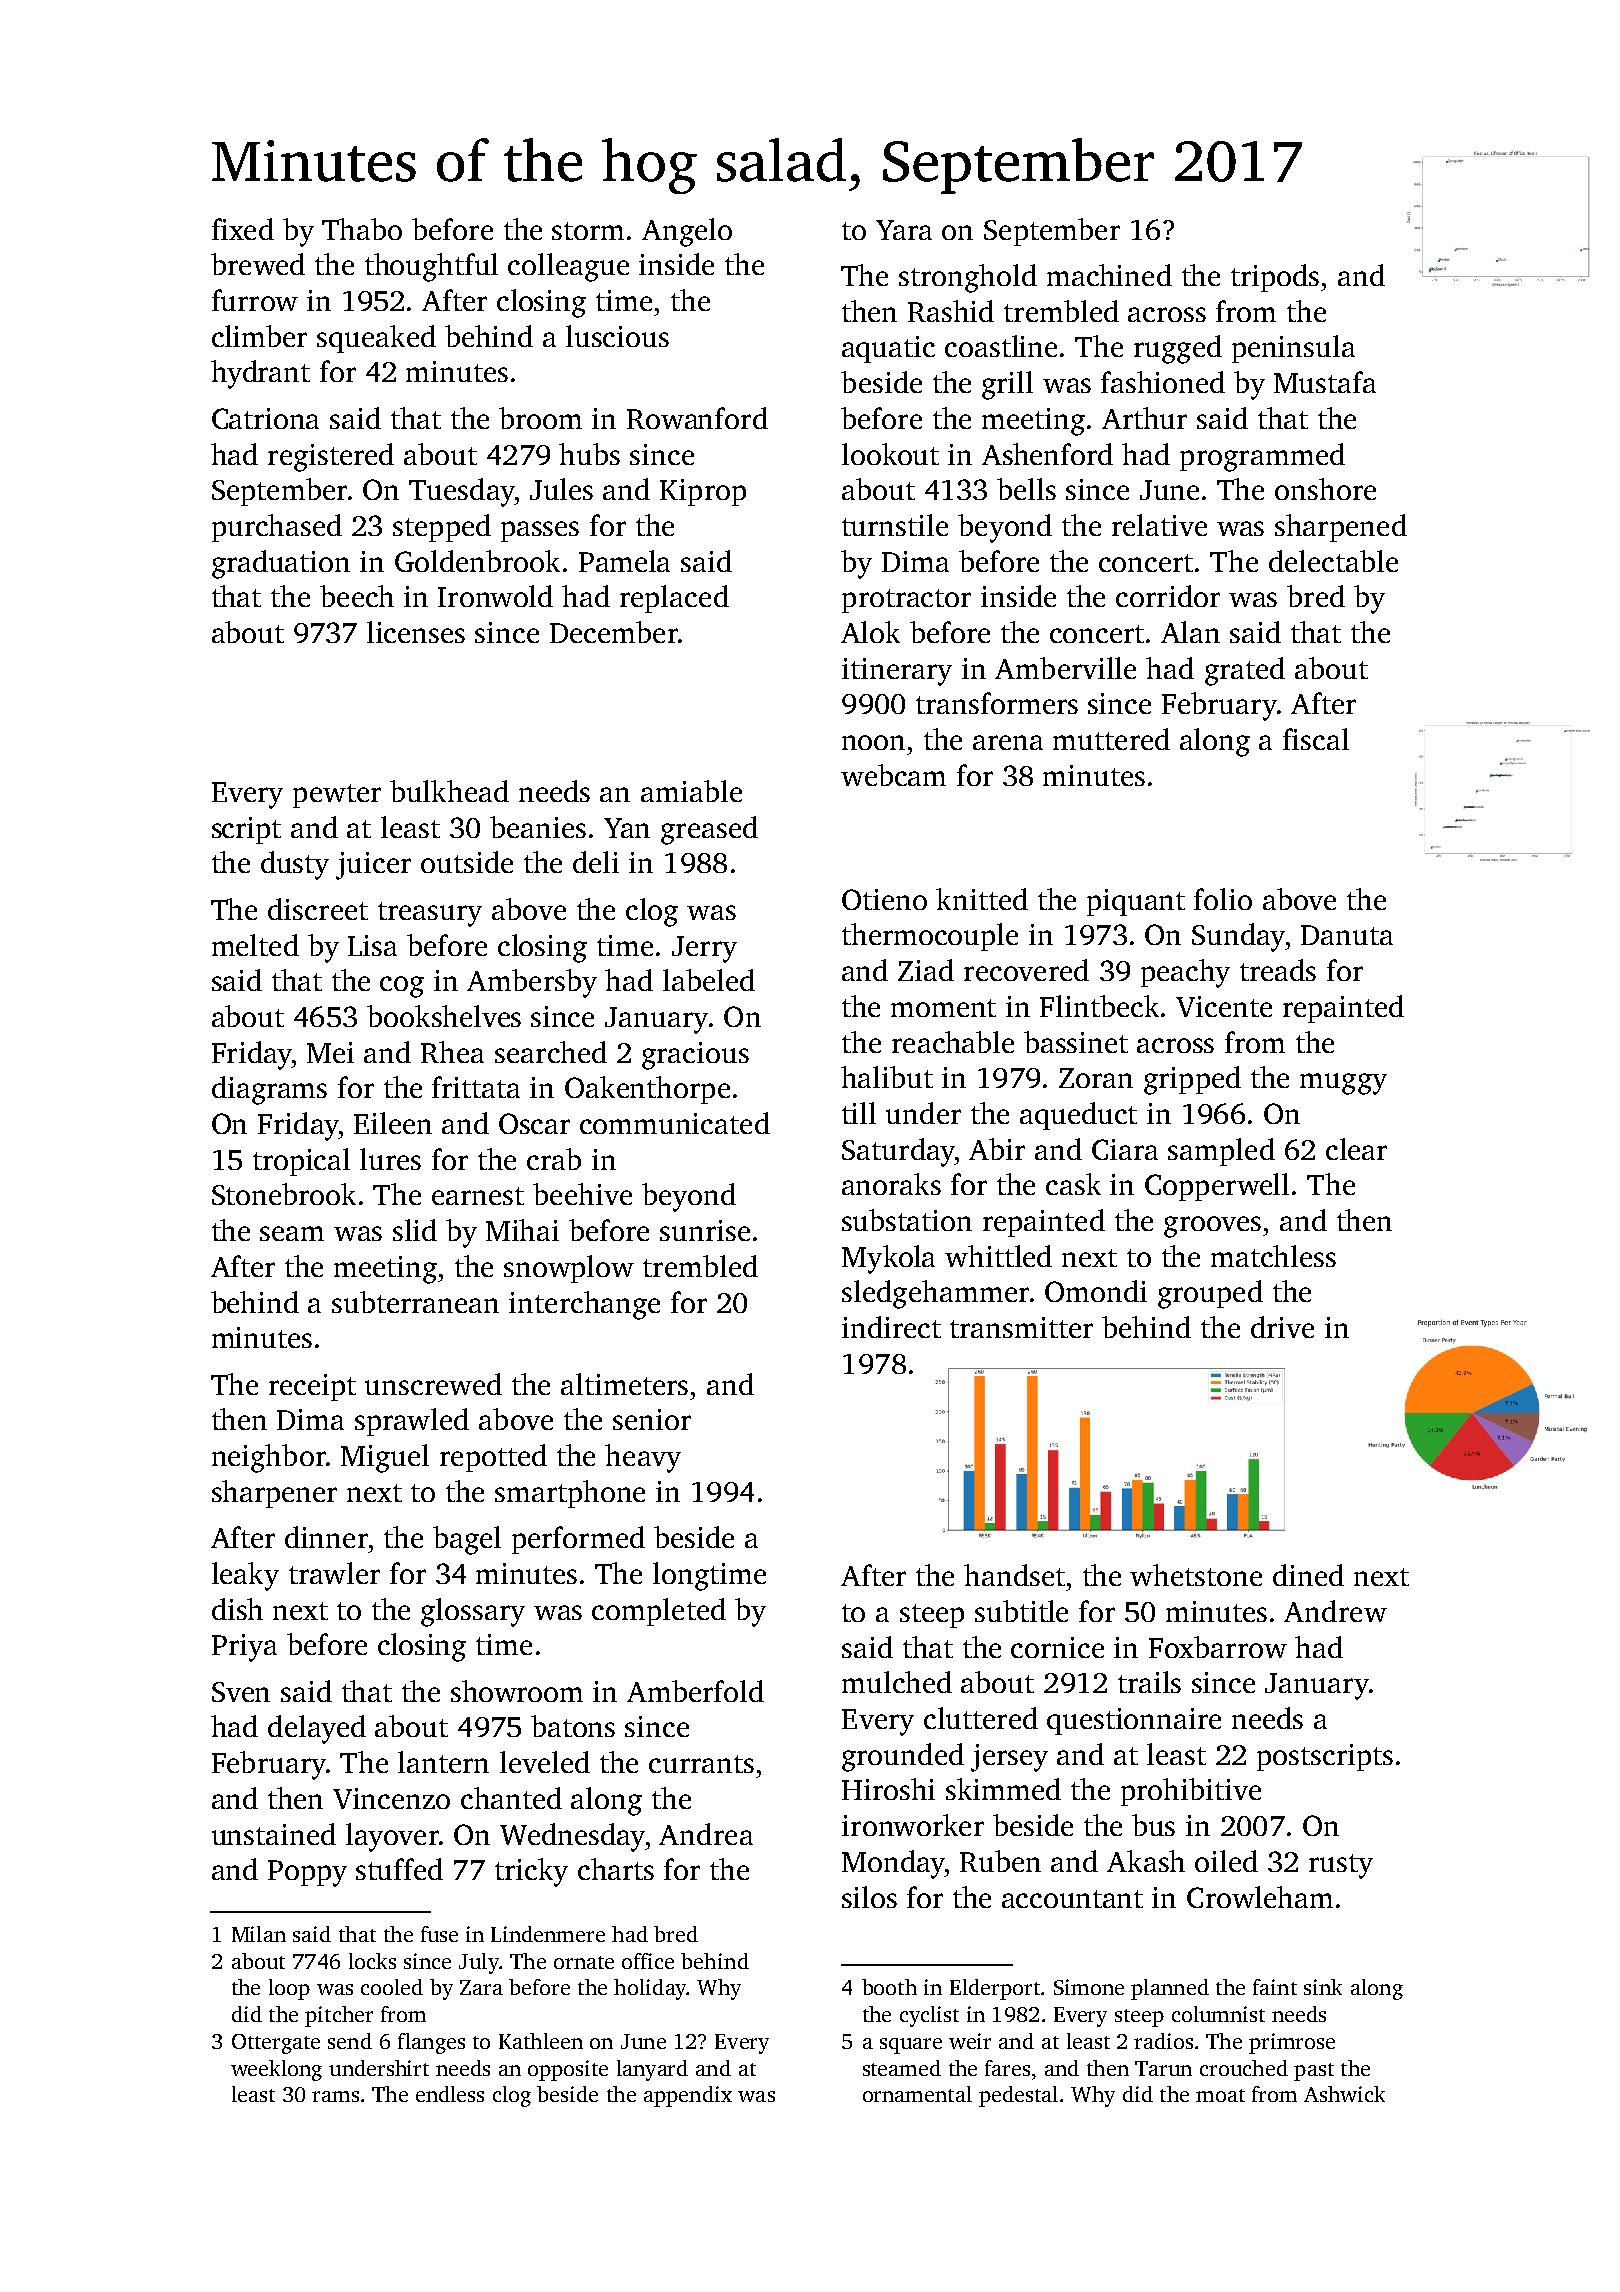 This screenshot has width=1620, height=2292. I want to click on indirect, so click(891, 1327).
